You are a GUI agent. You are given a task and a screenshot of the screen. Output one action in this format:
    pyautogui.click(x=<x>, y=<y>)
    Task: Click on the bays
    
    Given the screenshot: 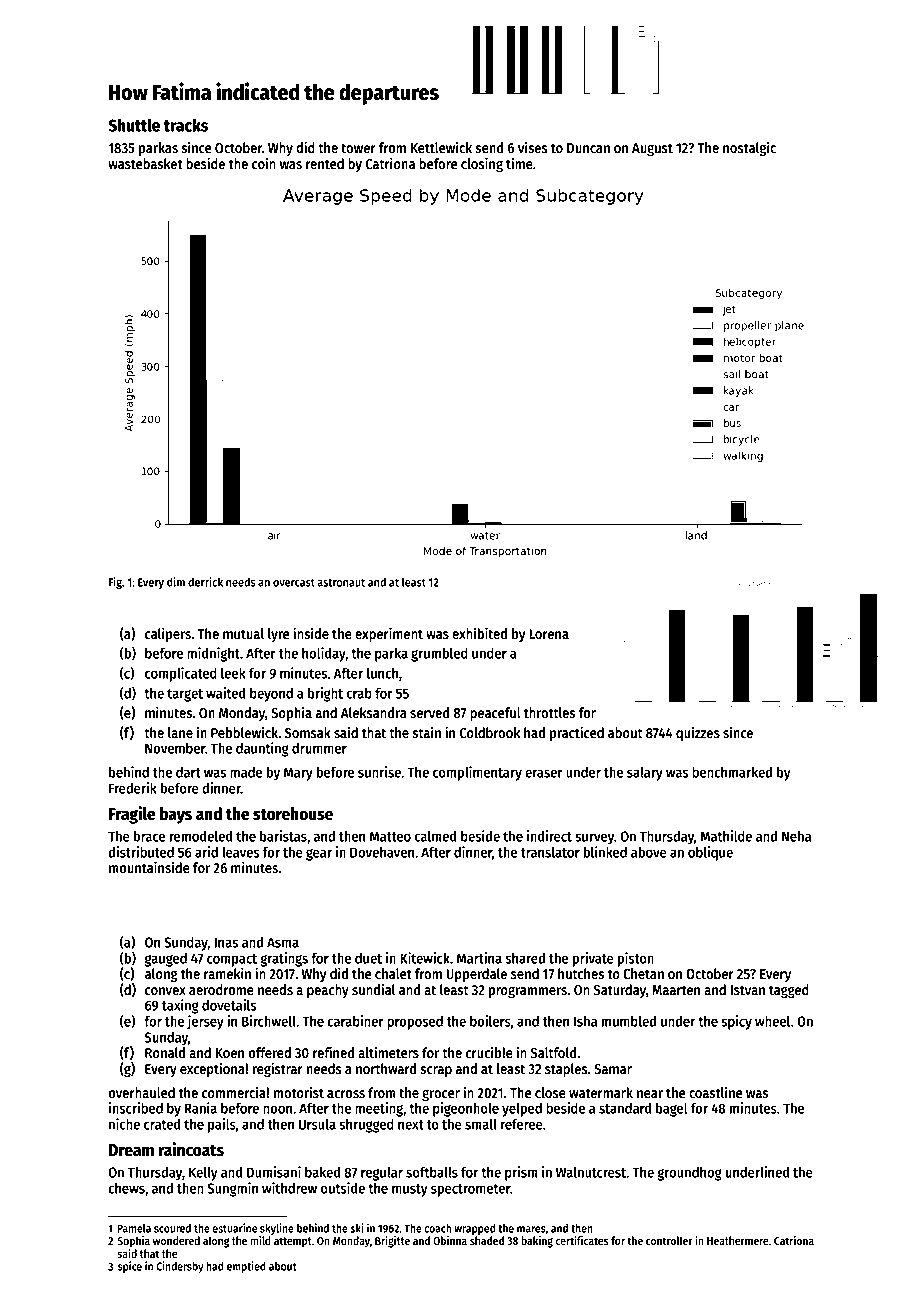 What is the action you would take?
    pyautogui.click(x=176, y=815)
